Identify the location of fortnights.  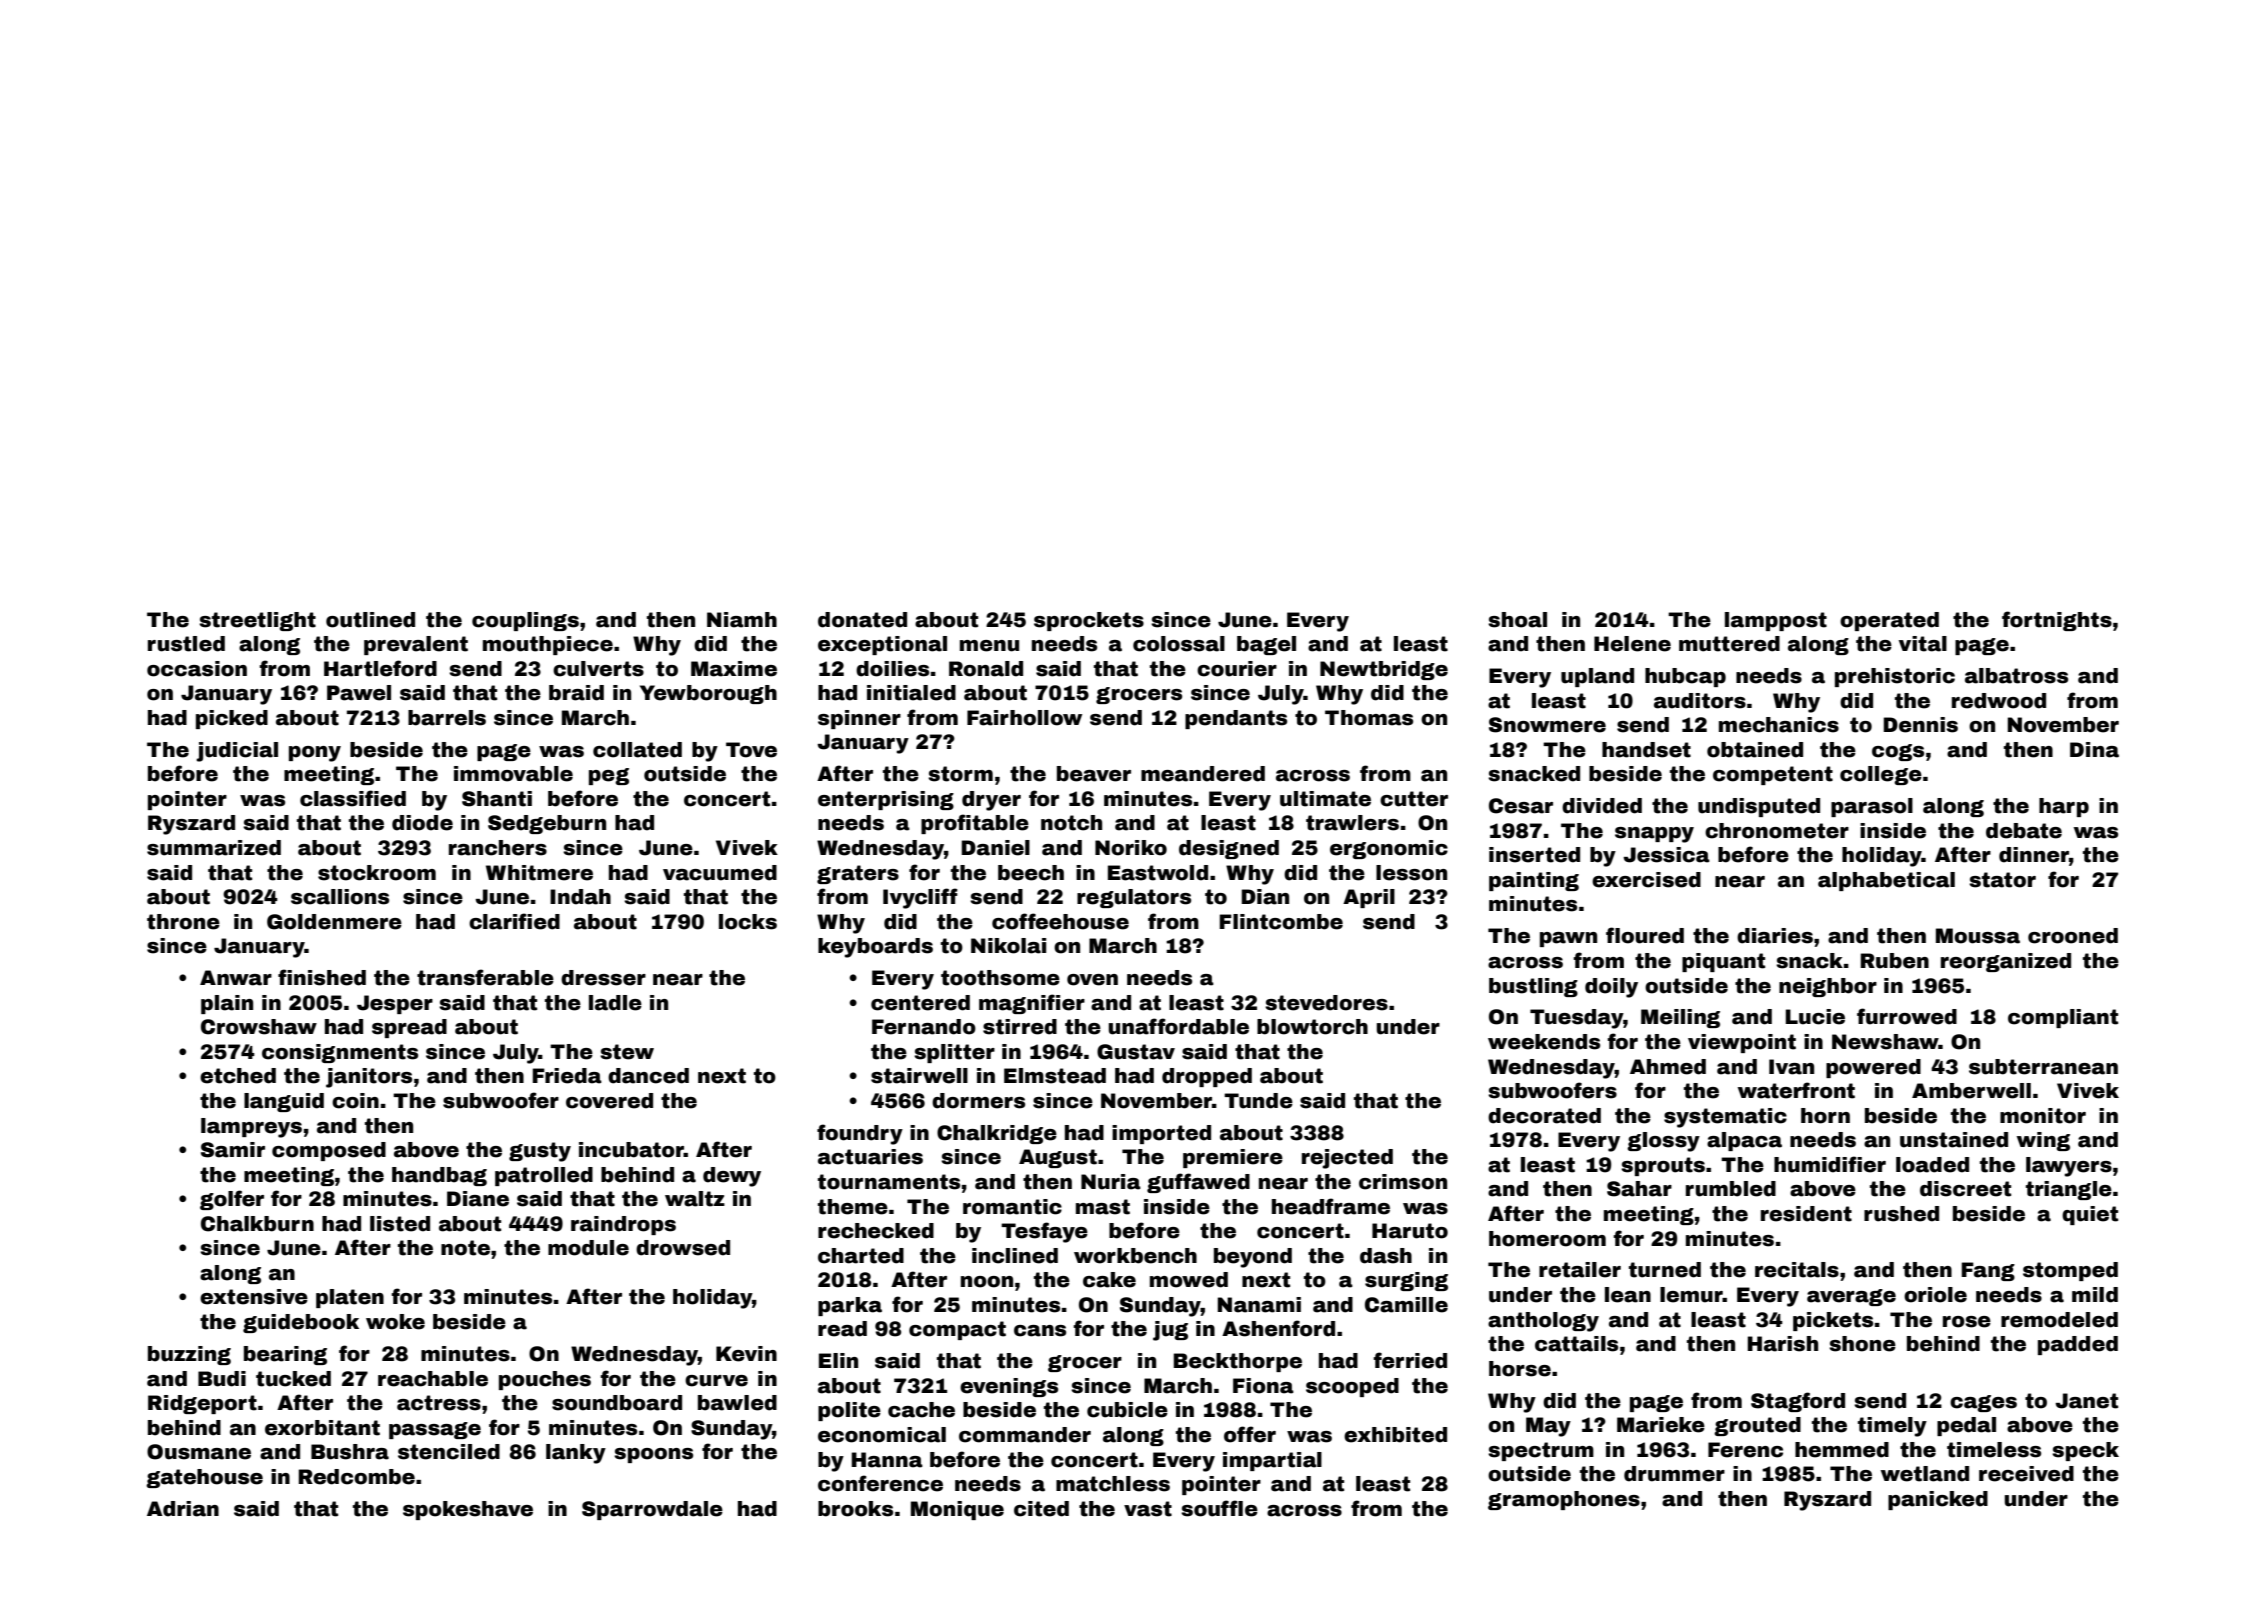
(2057, 621).
